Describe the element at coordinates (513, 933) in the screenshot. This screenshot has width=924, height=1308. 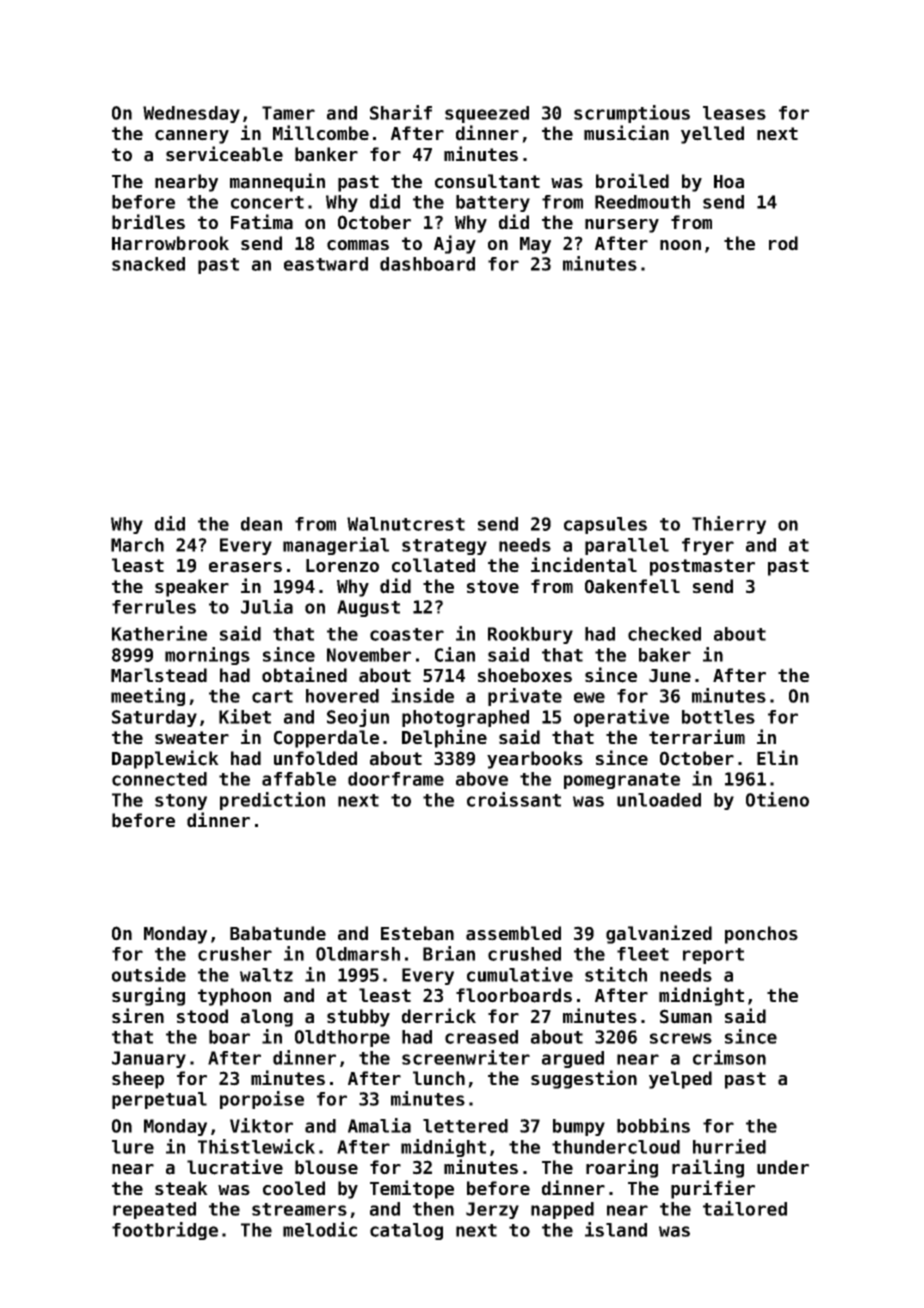
I see `assembled` at that location.
